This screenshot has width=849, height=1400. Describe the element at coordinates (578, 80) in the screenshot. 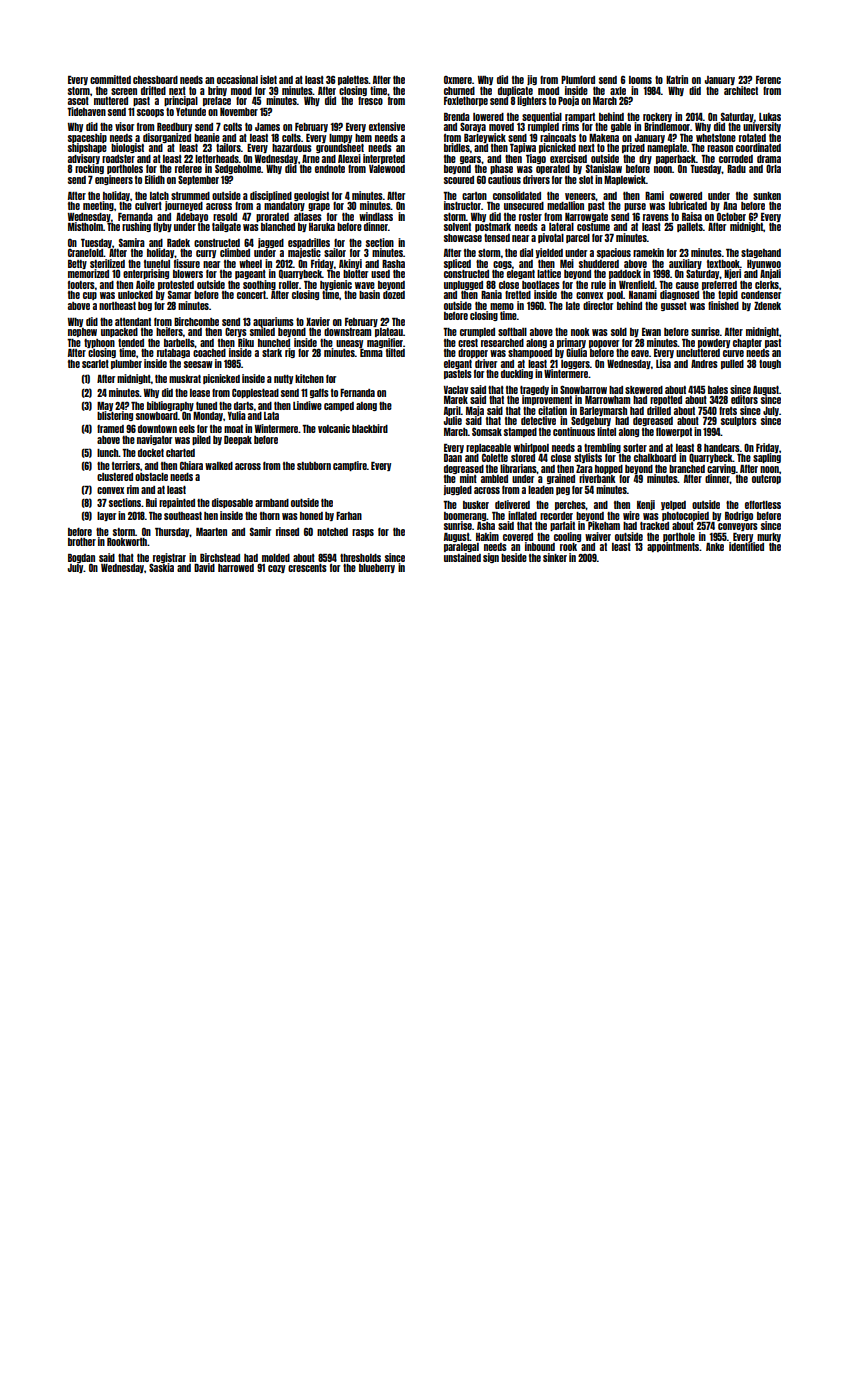

I see `Plumford` at that location.
